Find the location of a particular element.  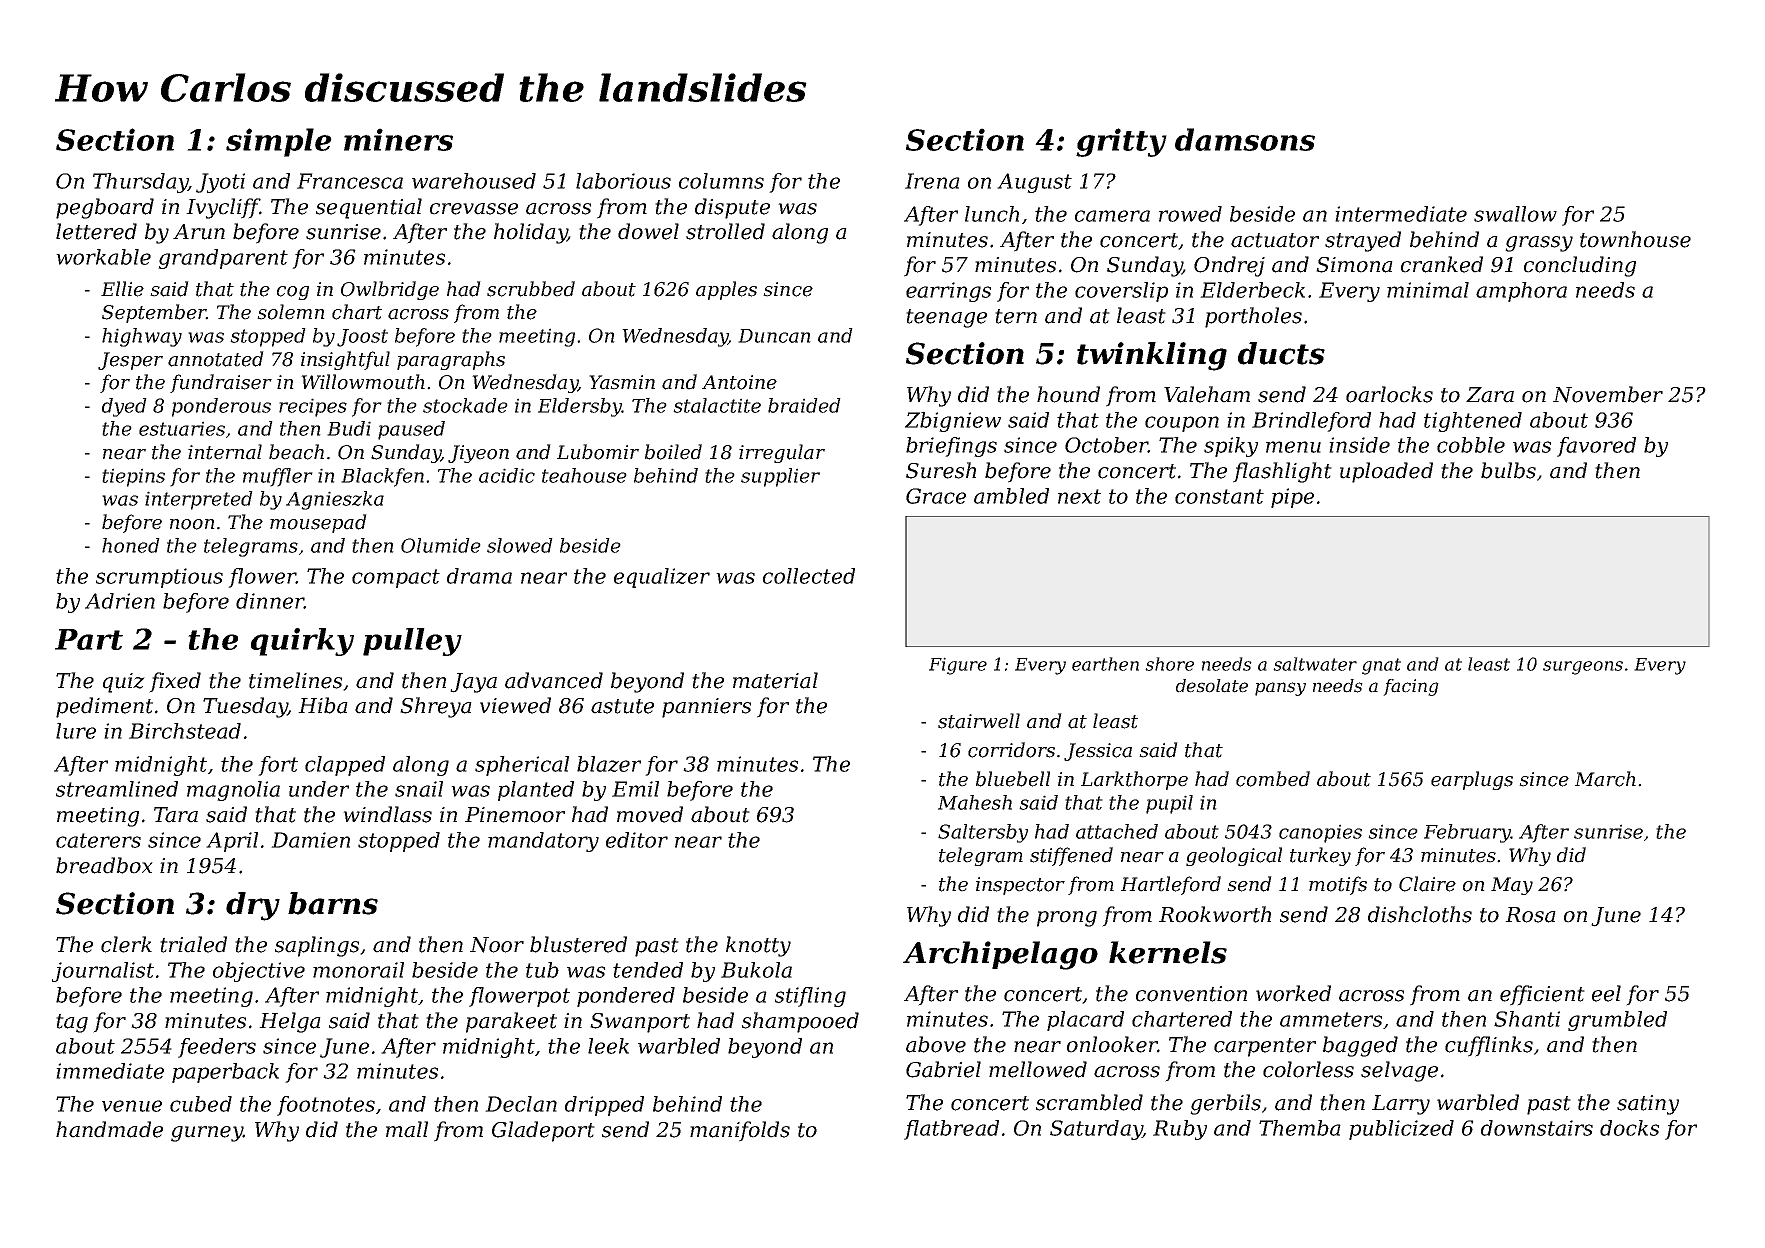

above is located at coordinates (936, 1044).
